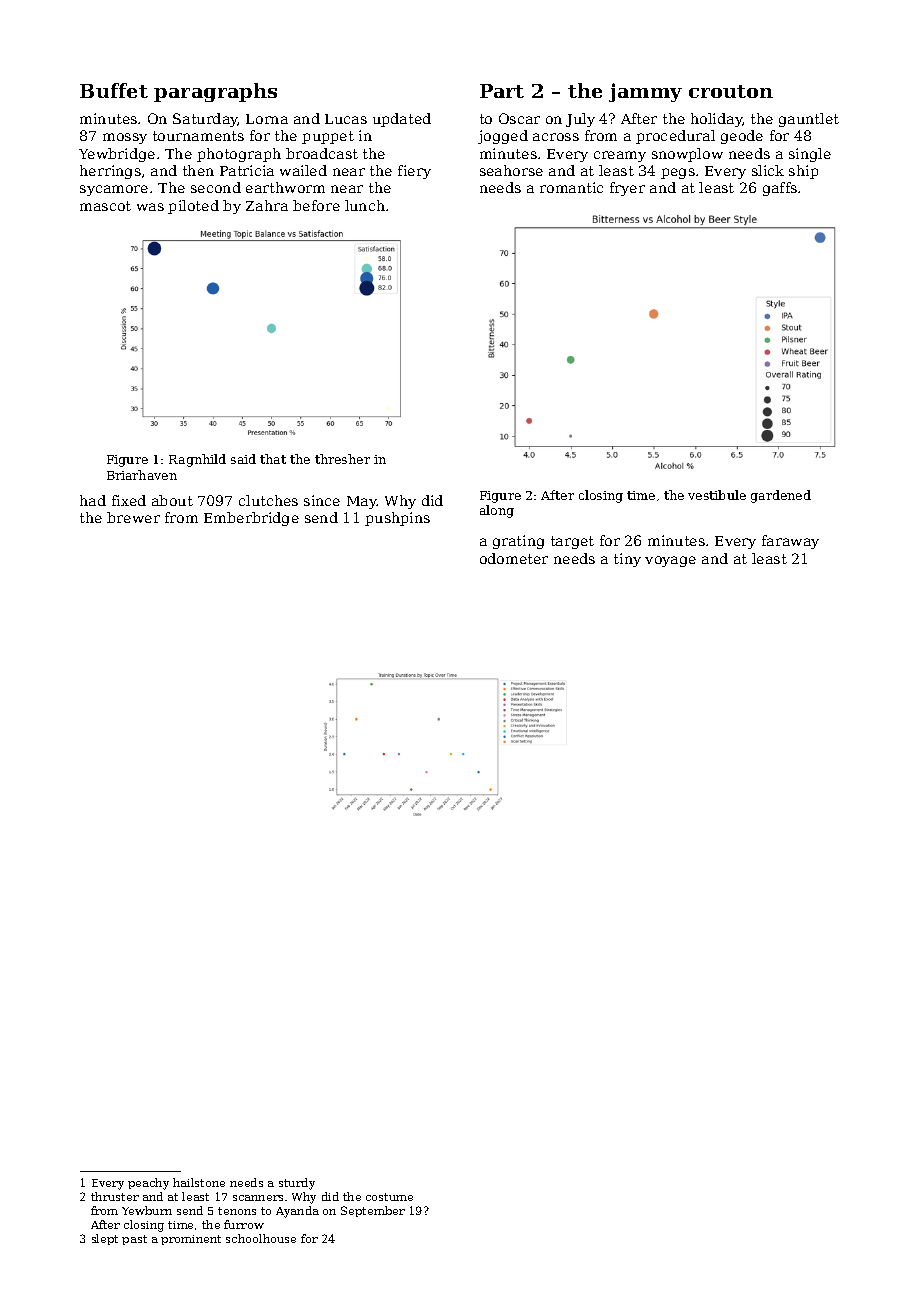 The height and width of the screenshot is (1308, 924). Describe the element at coordinates (731, 91) in the screenshot. I see `crouton` at that location.
